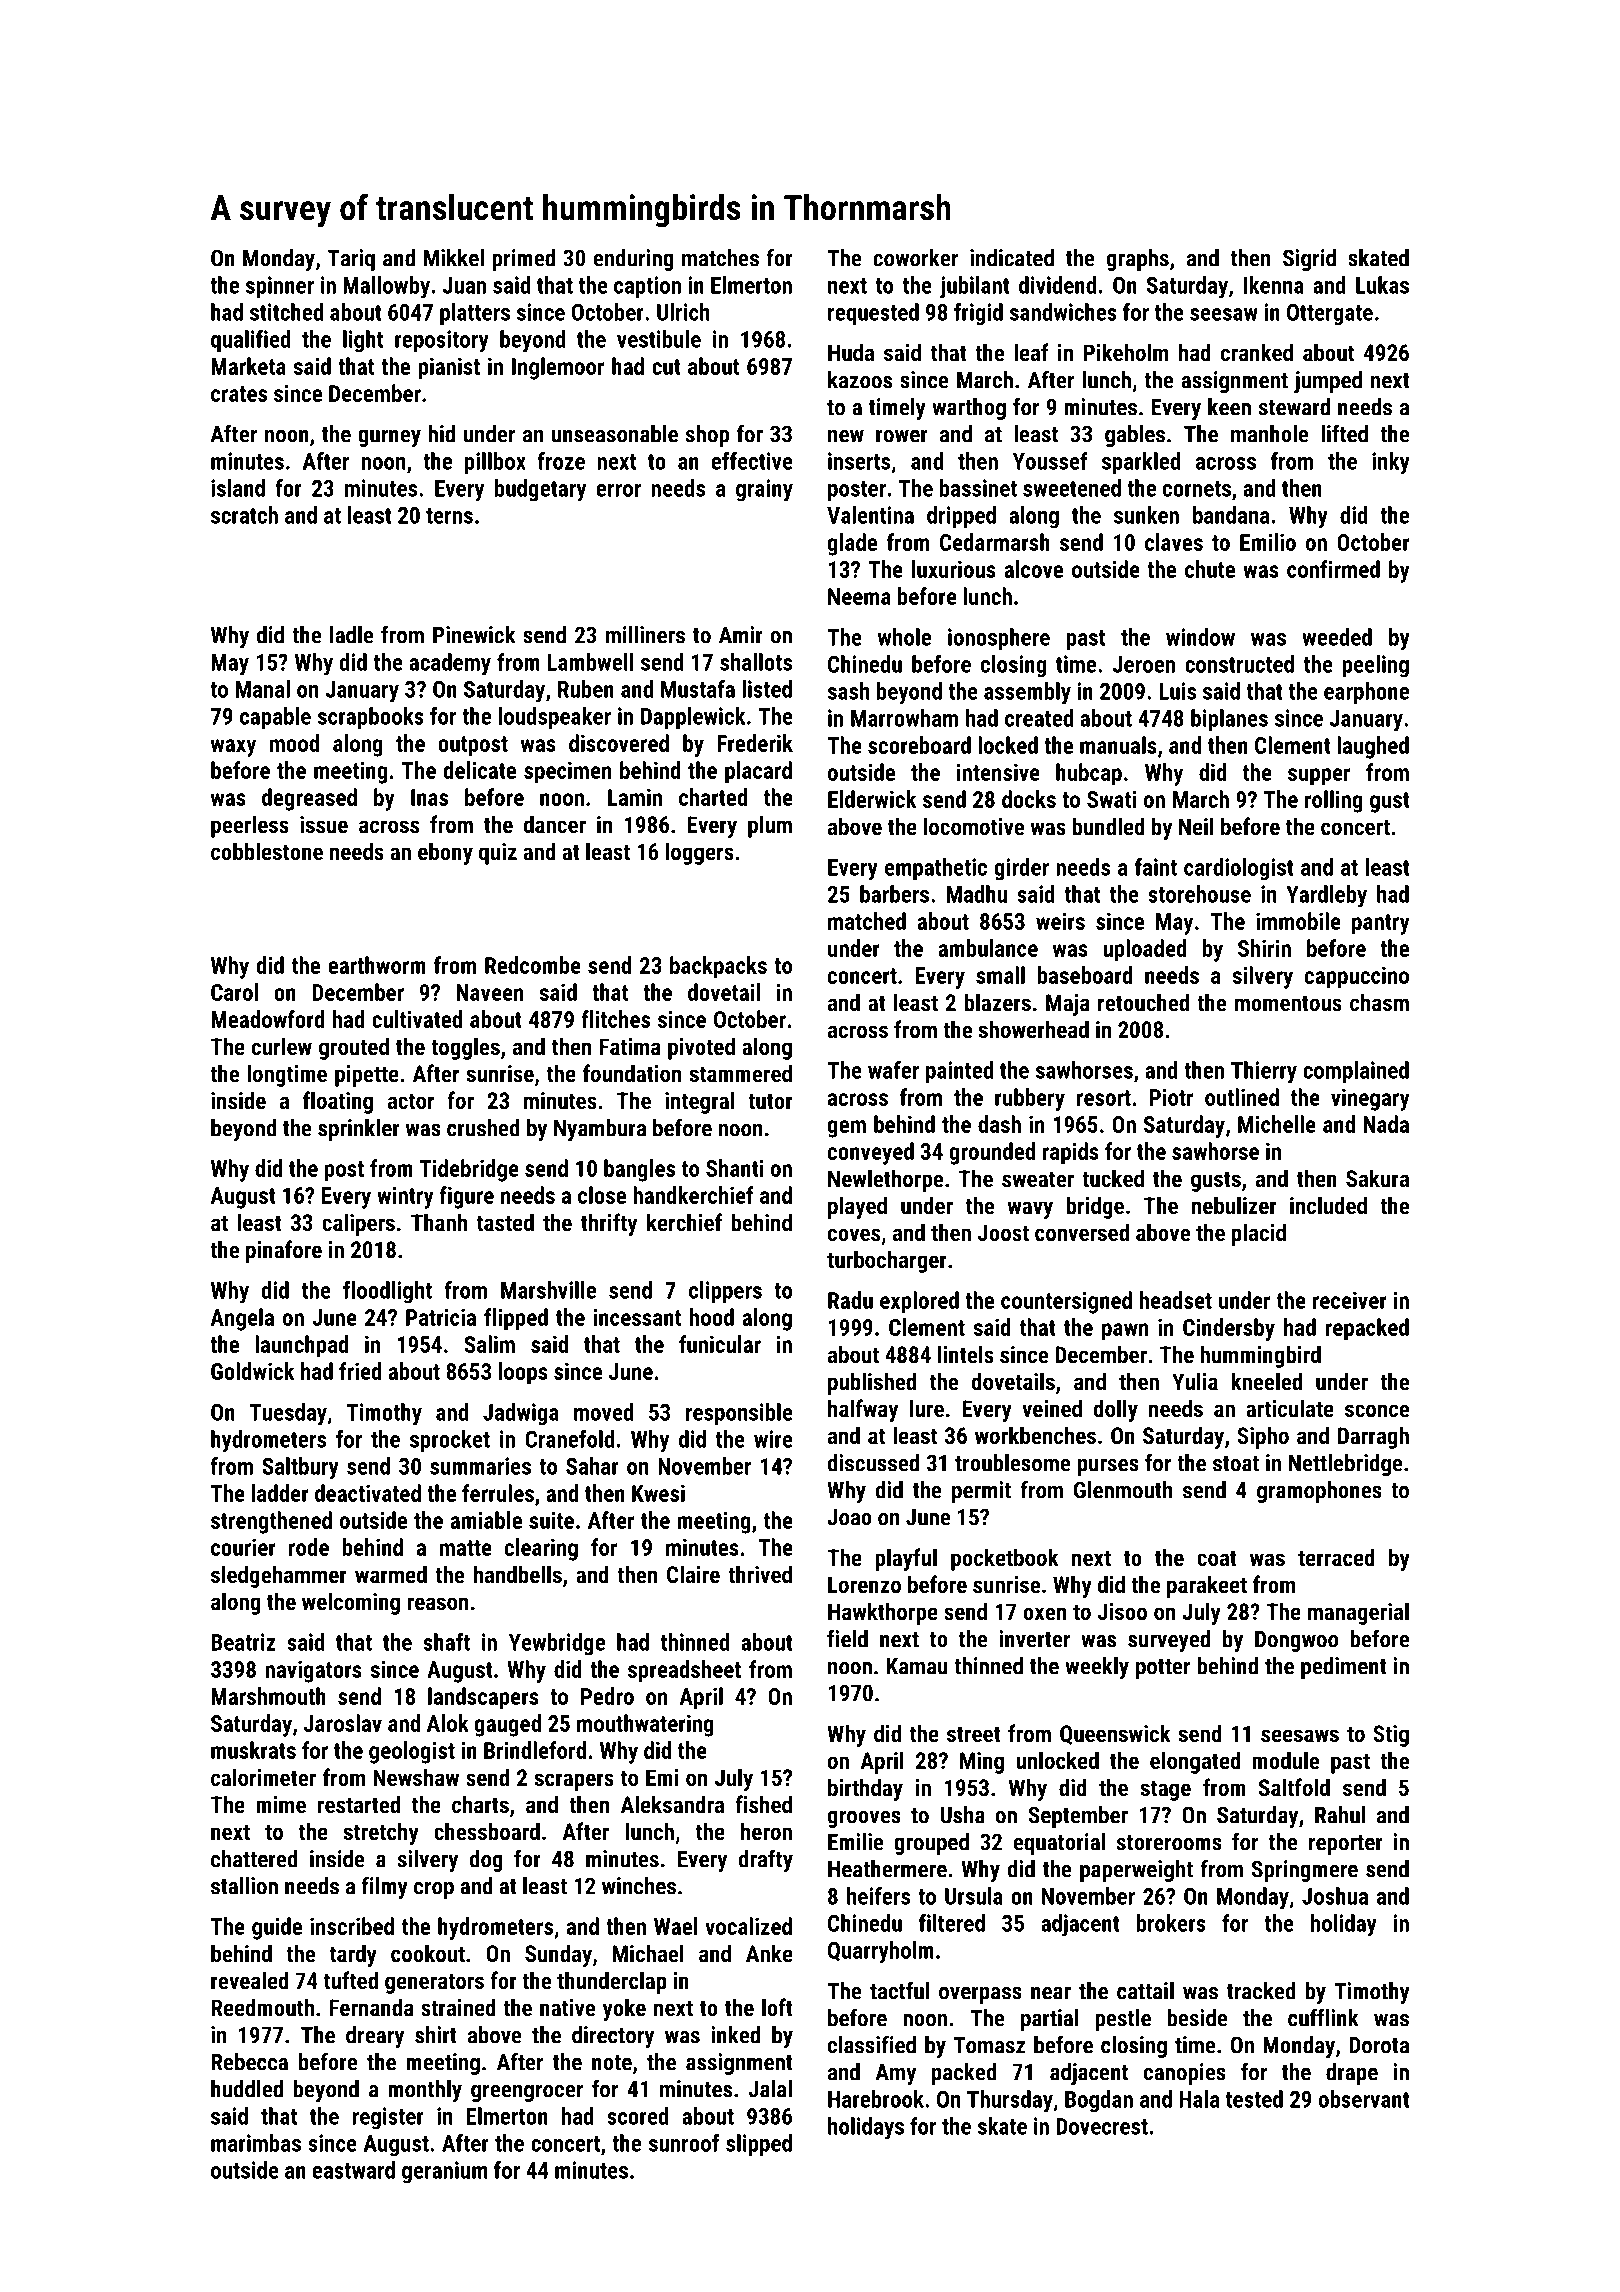  What do you see at coordinates (865, 1789) in the image?
I see `birthday` at bounding box center [865, 1789].
